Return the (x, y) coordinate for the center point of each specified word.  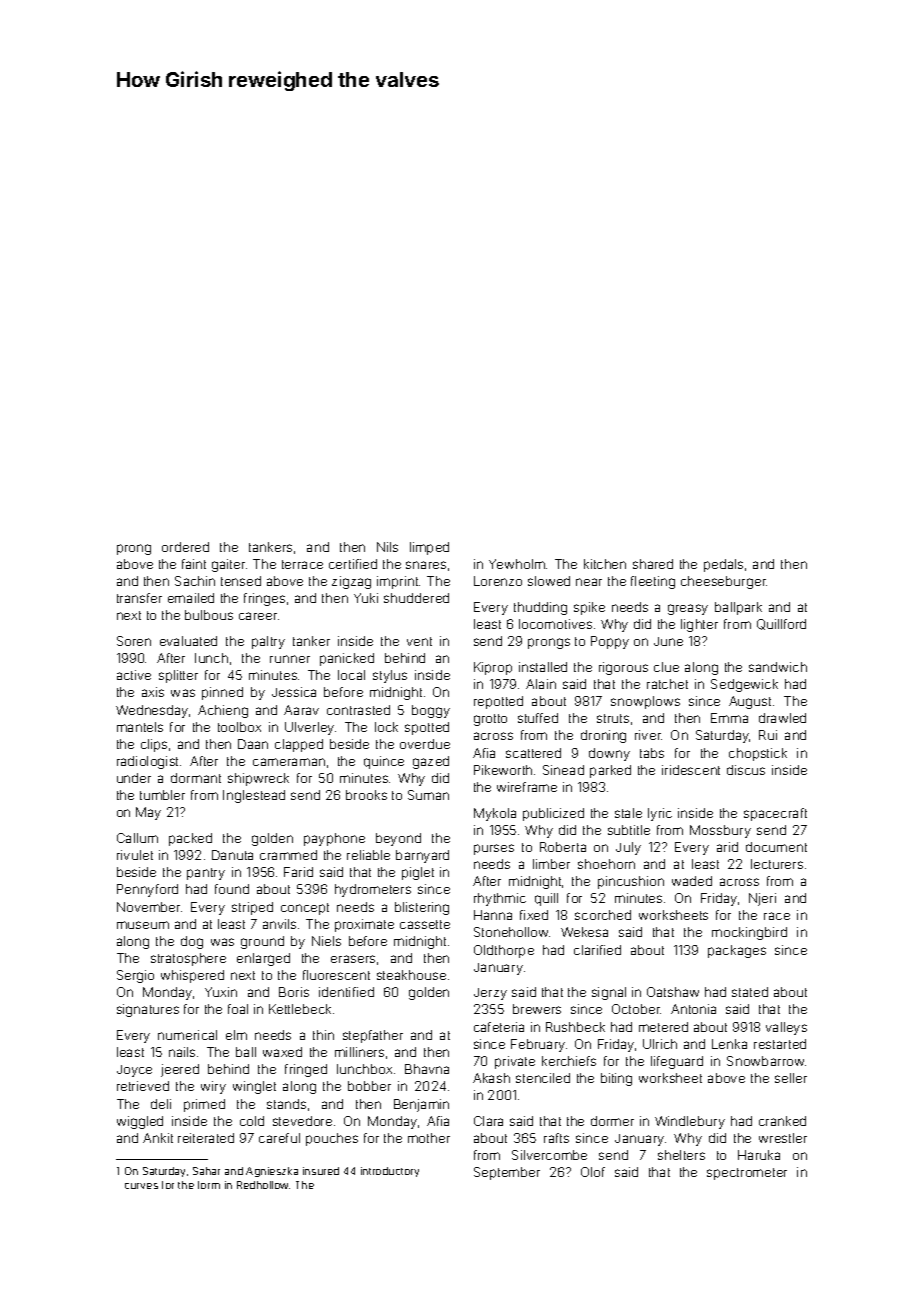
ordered (185, 547)
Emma (729, 718)
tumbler (162, 795)
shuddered (416, 598)
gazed (431, 762)
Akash (491, 1078)
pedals (723, 565)
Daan (253, 744)
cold (252, 1121)
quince (384, 762)
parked (610, 771)
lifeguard (677, 1062)
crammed (288, 855)
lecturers (777, 864)
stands (286, 1104)
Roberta (563, 847)
